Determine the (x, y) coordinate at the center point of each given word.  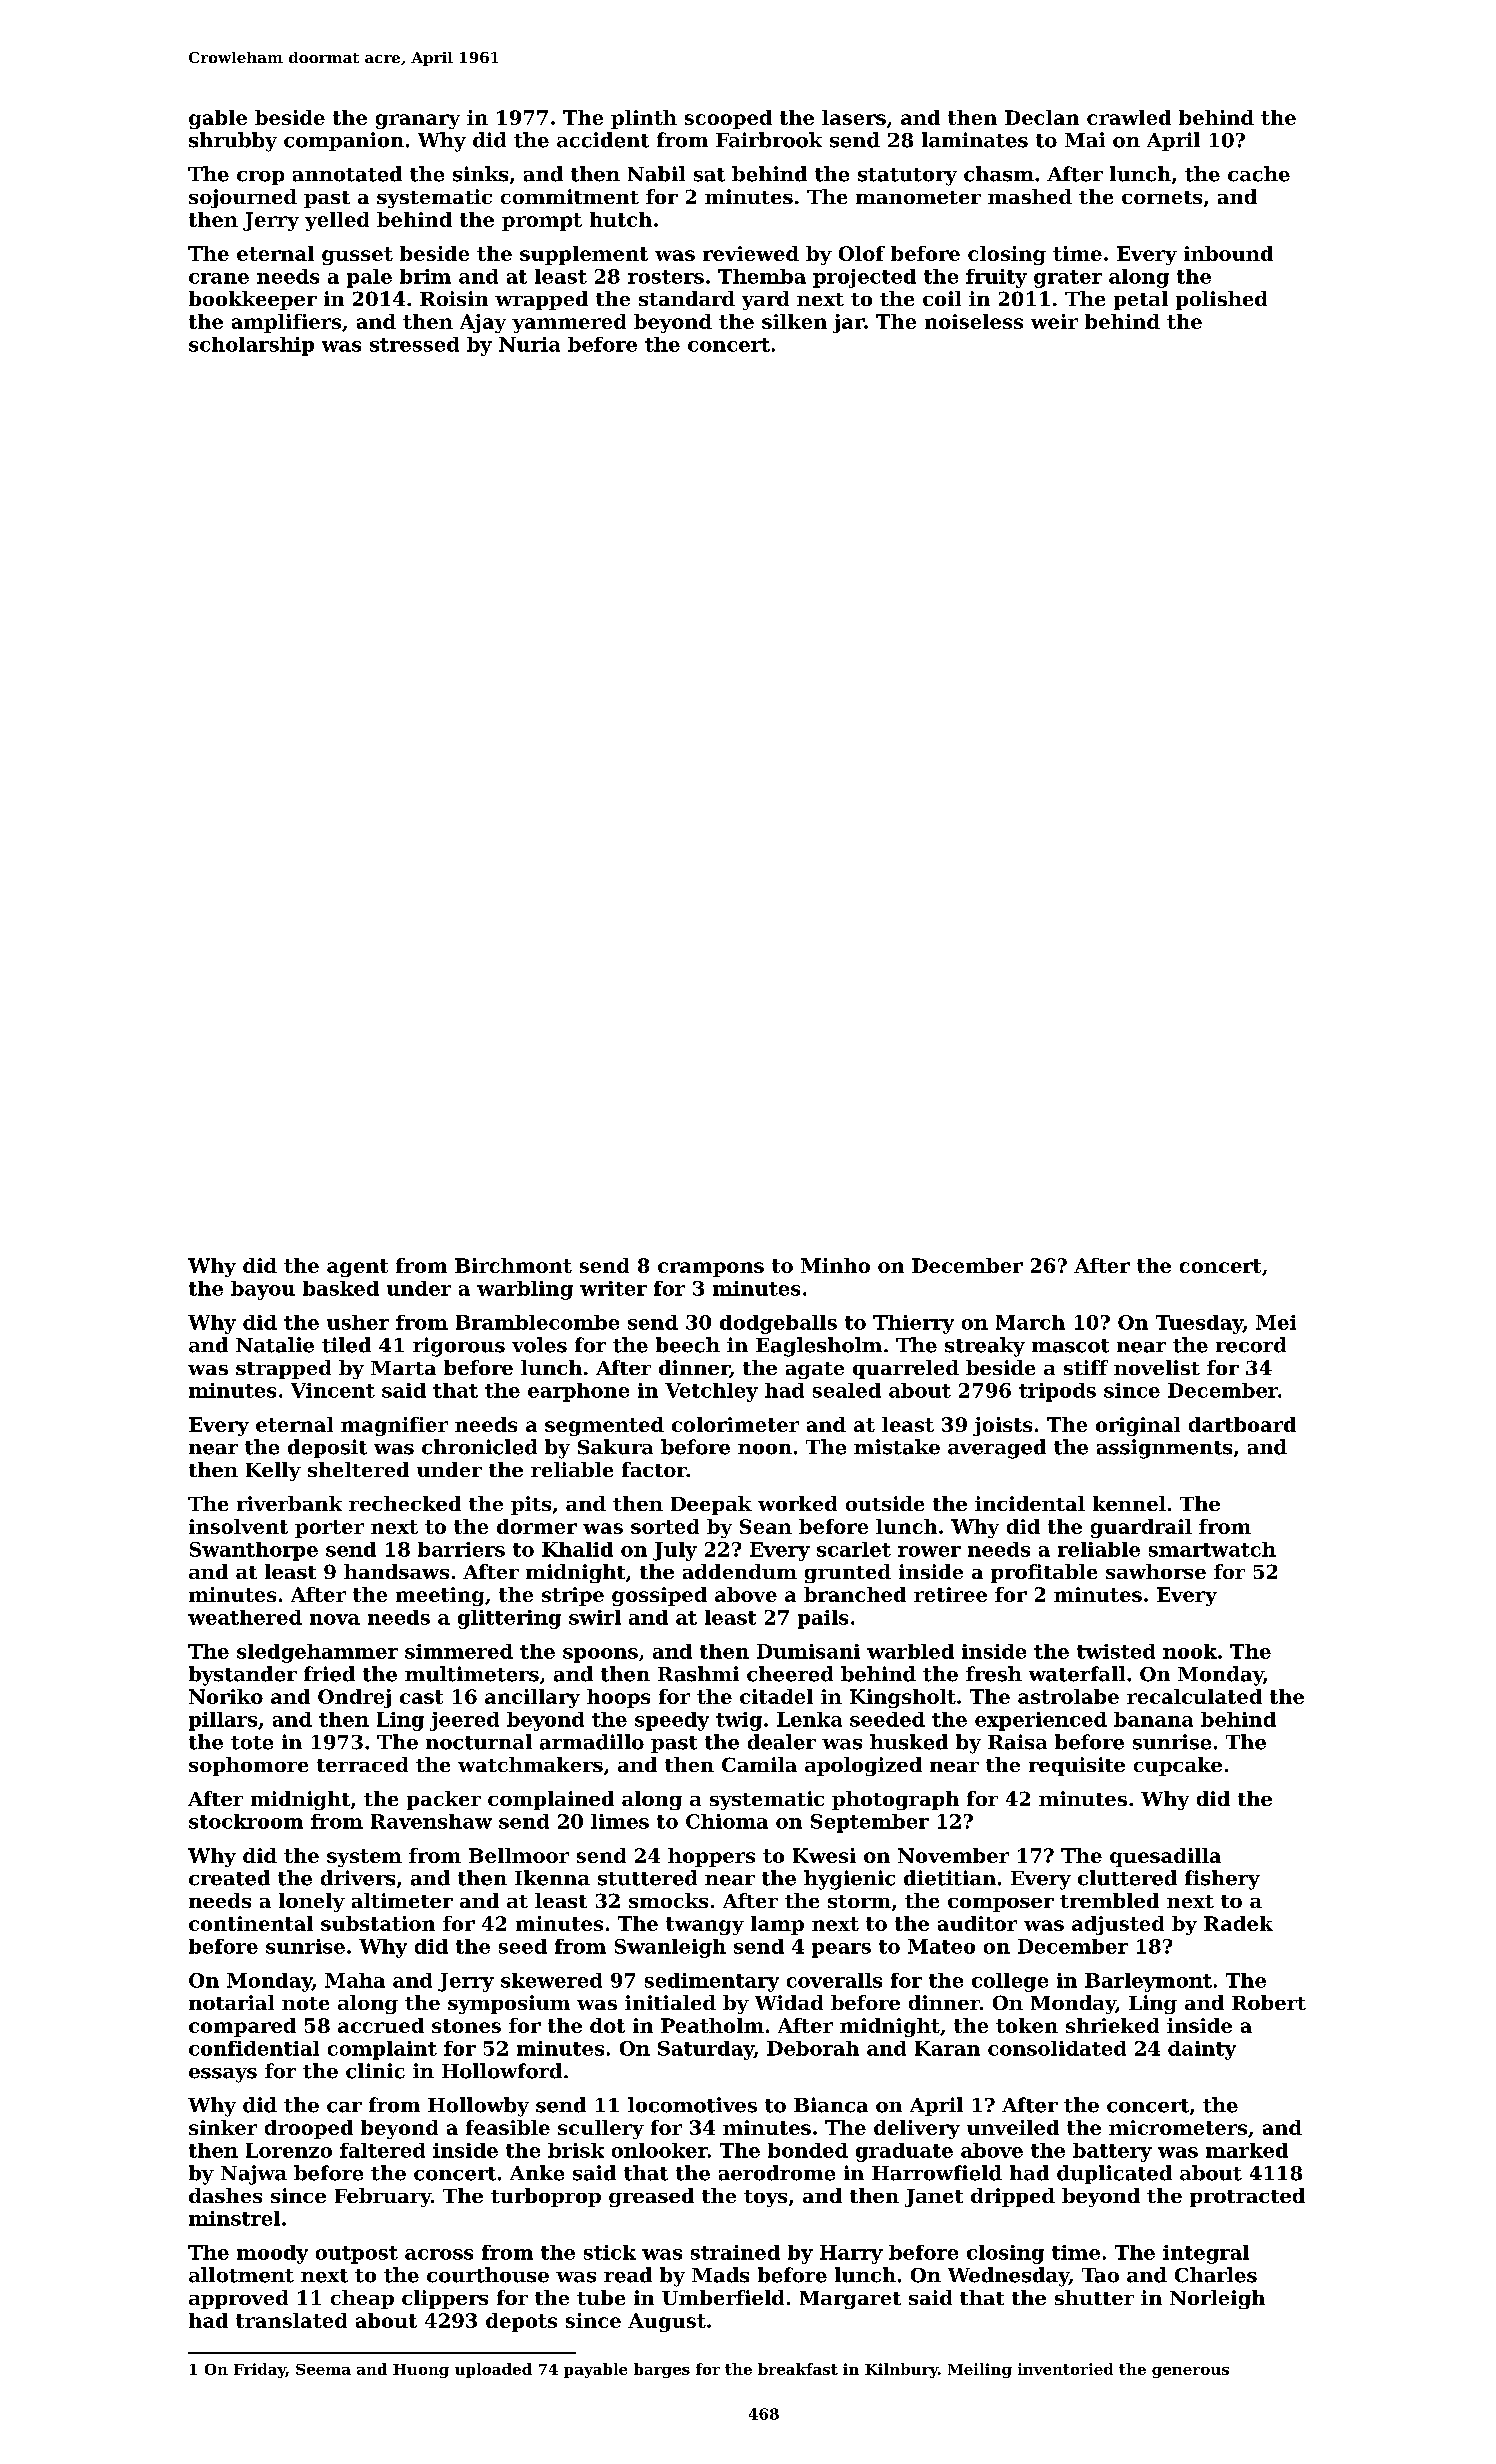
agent (357, 1268)
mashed (1030, 196)
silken (794, 321)
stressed (414, 344)
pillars (223, 1721)
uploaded (493, 2370)
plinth (644, 119)
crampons (711, 1269)
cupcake (1178, 1766)
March (1030, 1322)
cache (1259, 174)
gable (218, 119)
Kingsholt (903, 1698)
